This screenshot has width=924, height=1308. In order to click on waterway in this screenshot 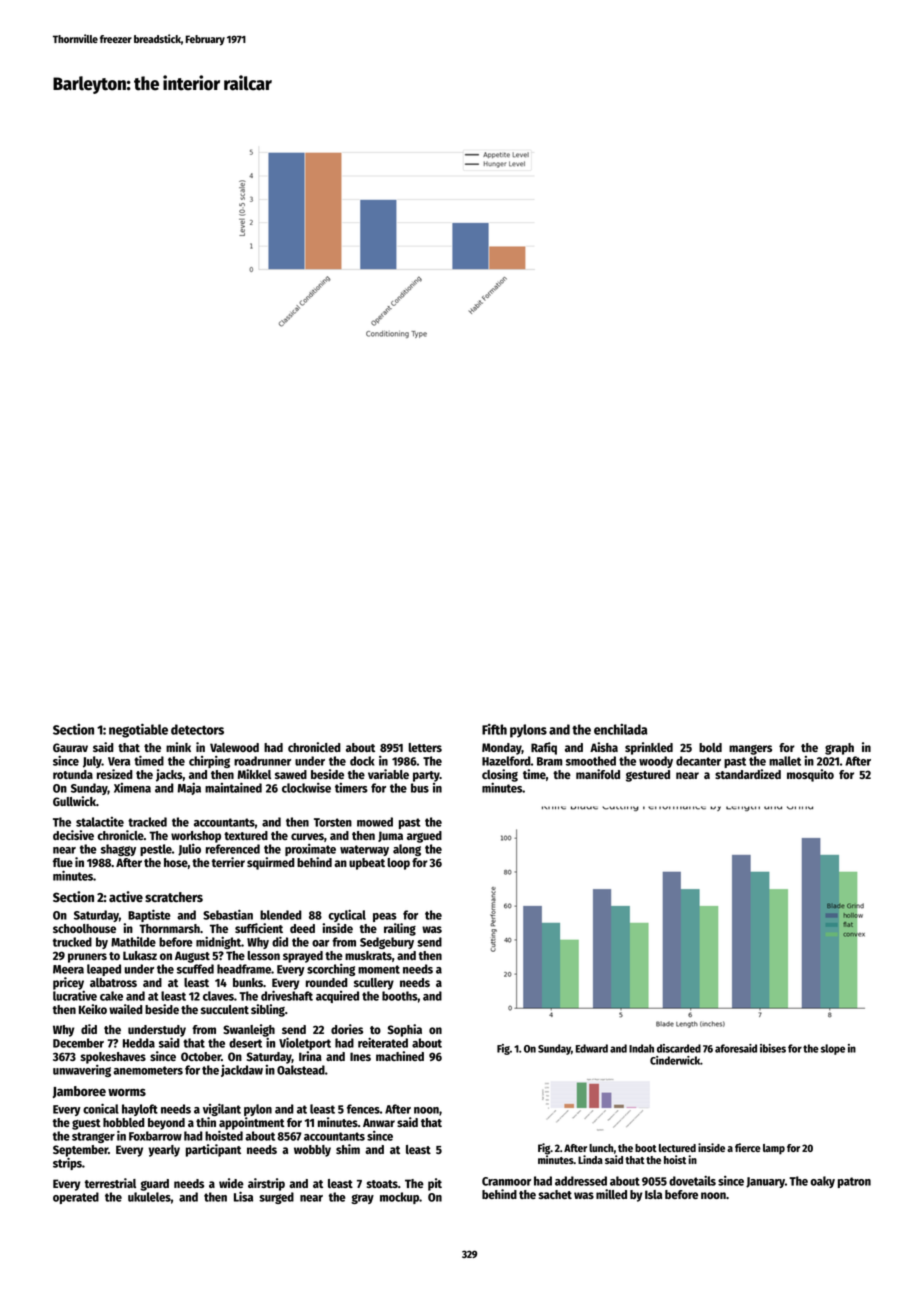, I will do `click(364, 850)`.
